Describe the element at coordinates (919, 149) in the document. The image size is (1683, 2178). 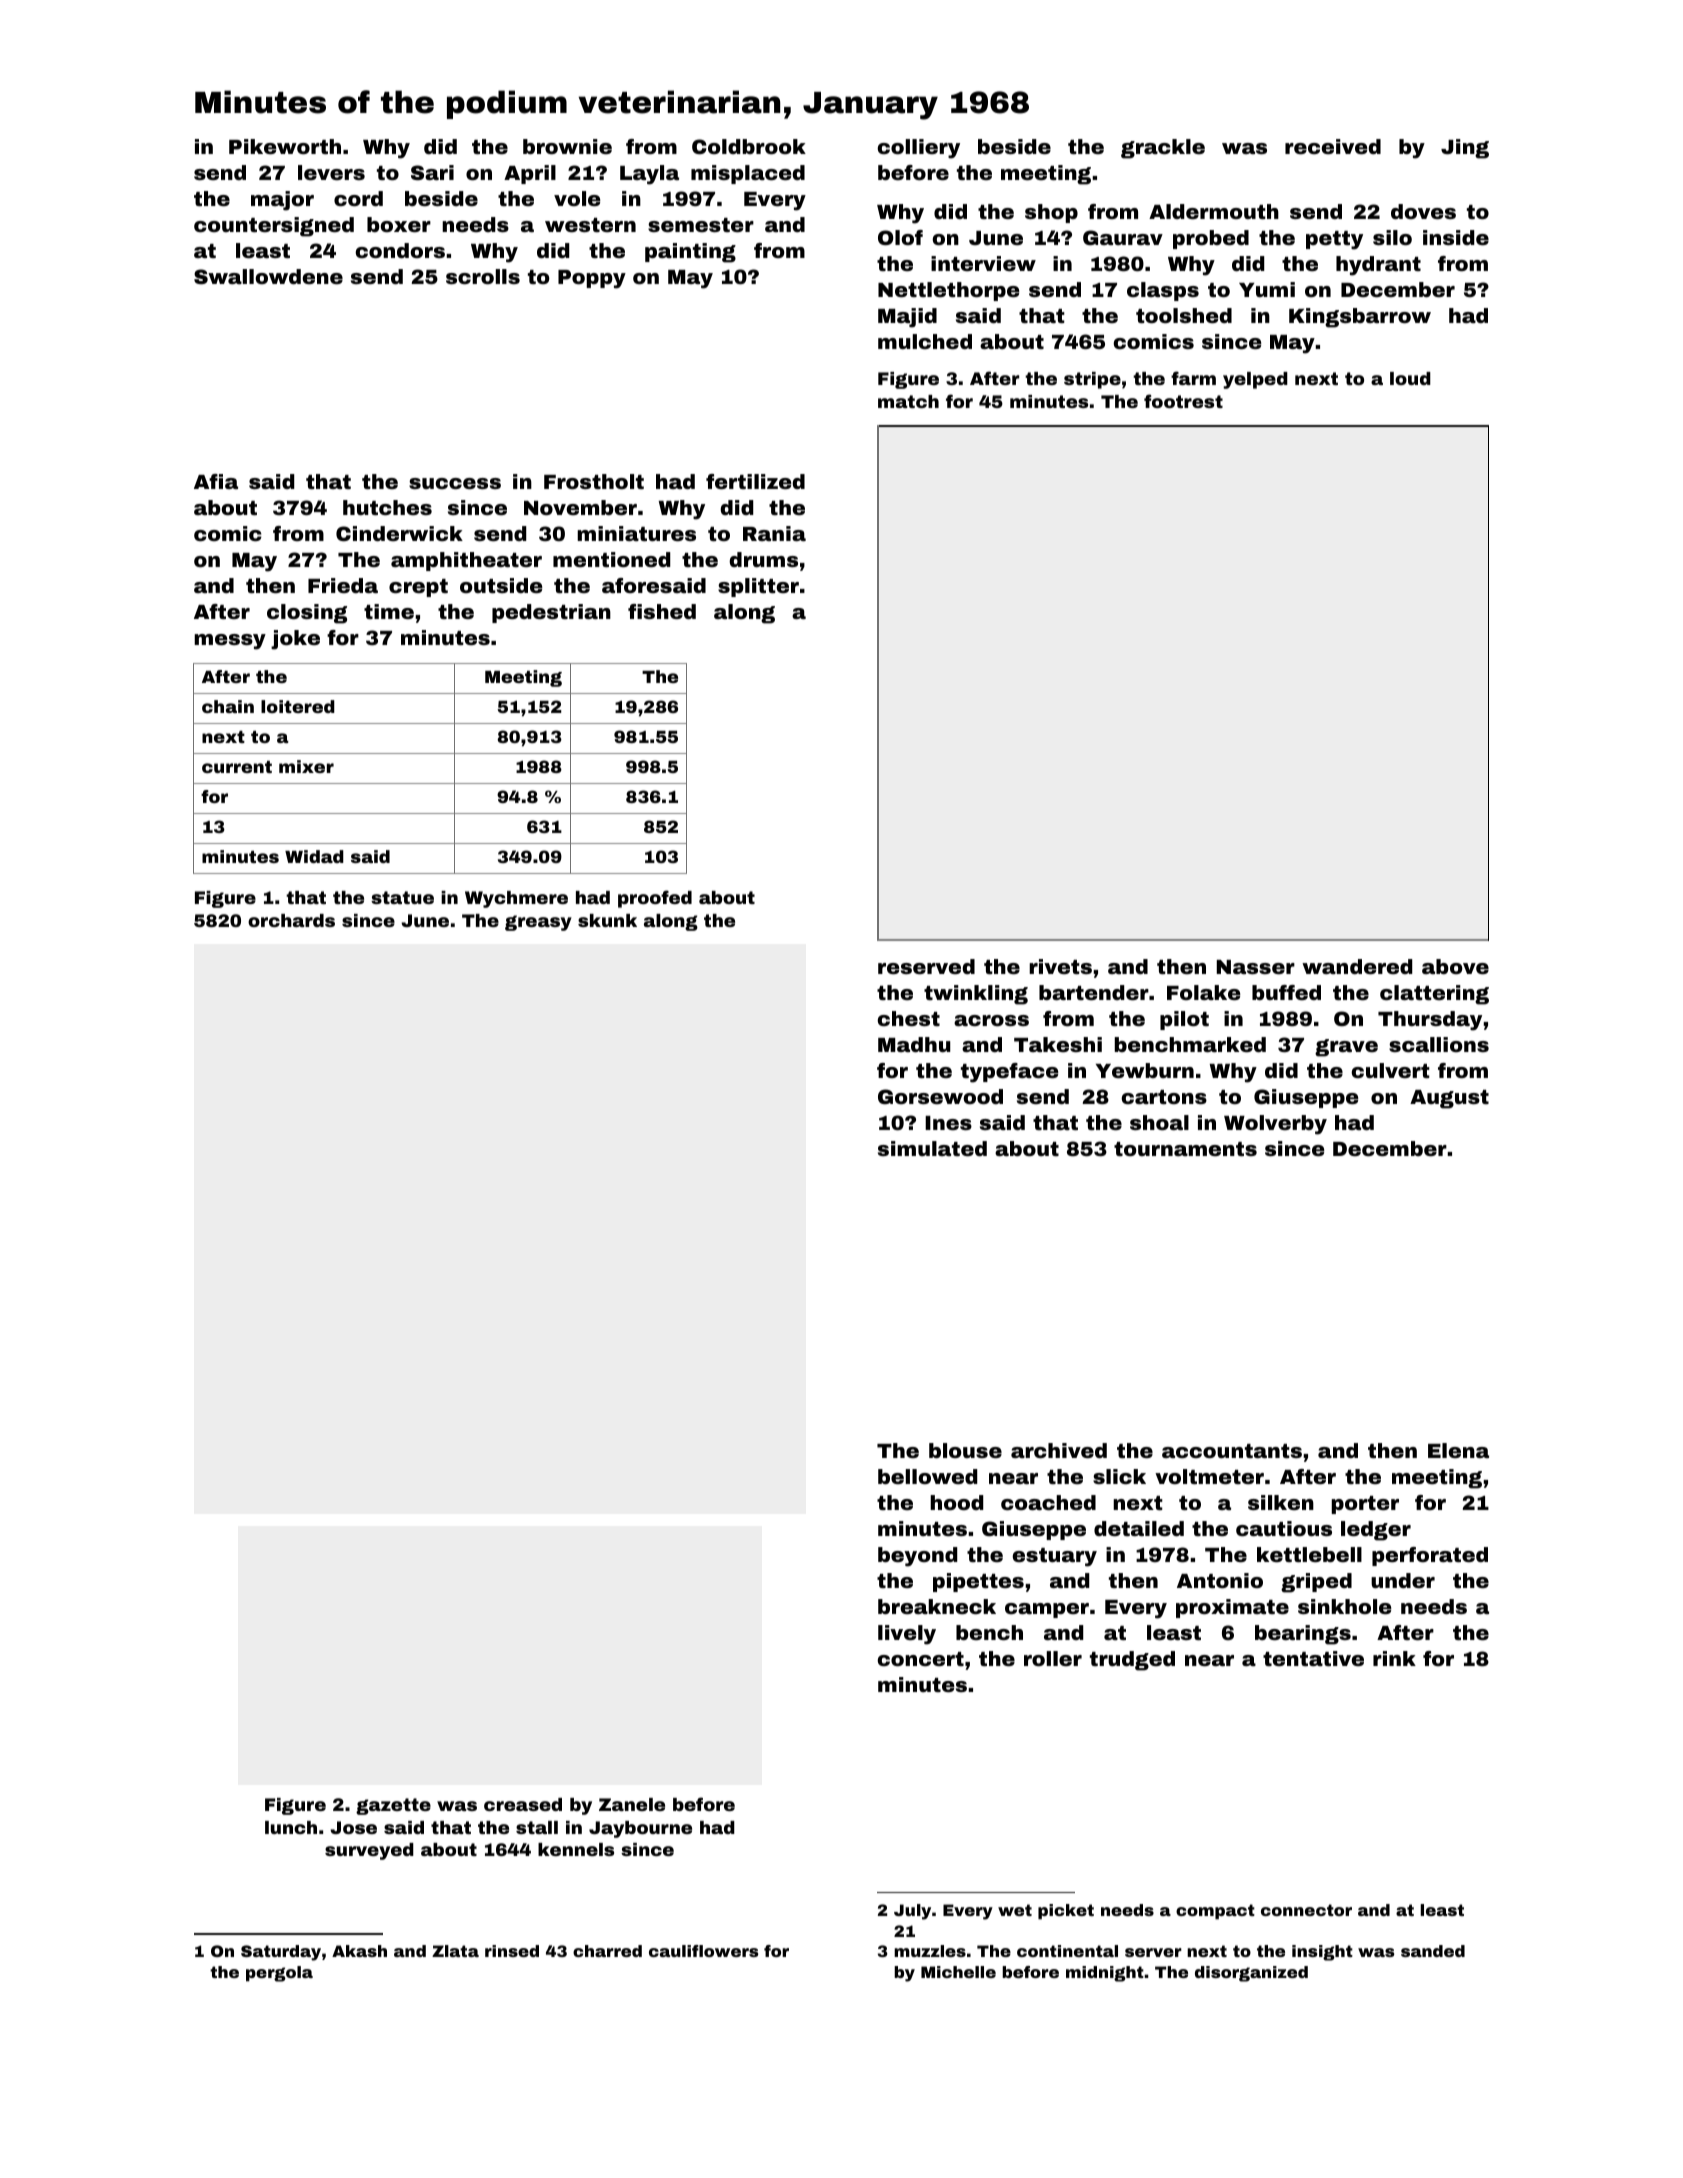
I see `colliery` at that location.
